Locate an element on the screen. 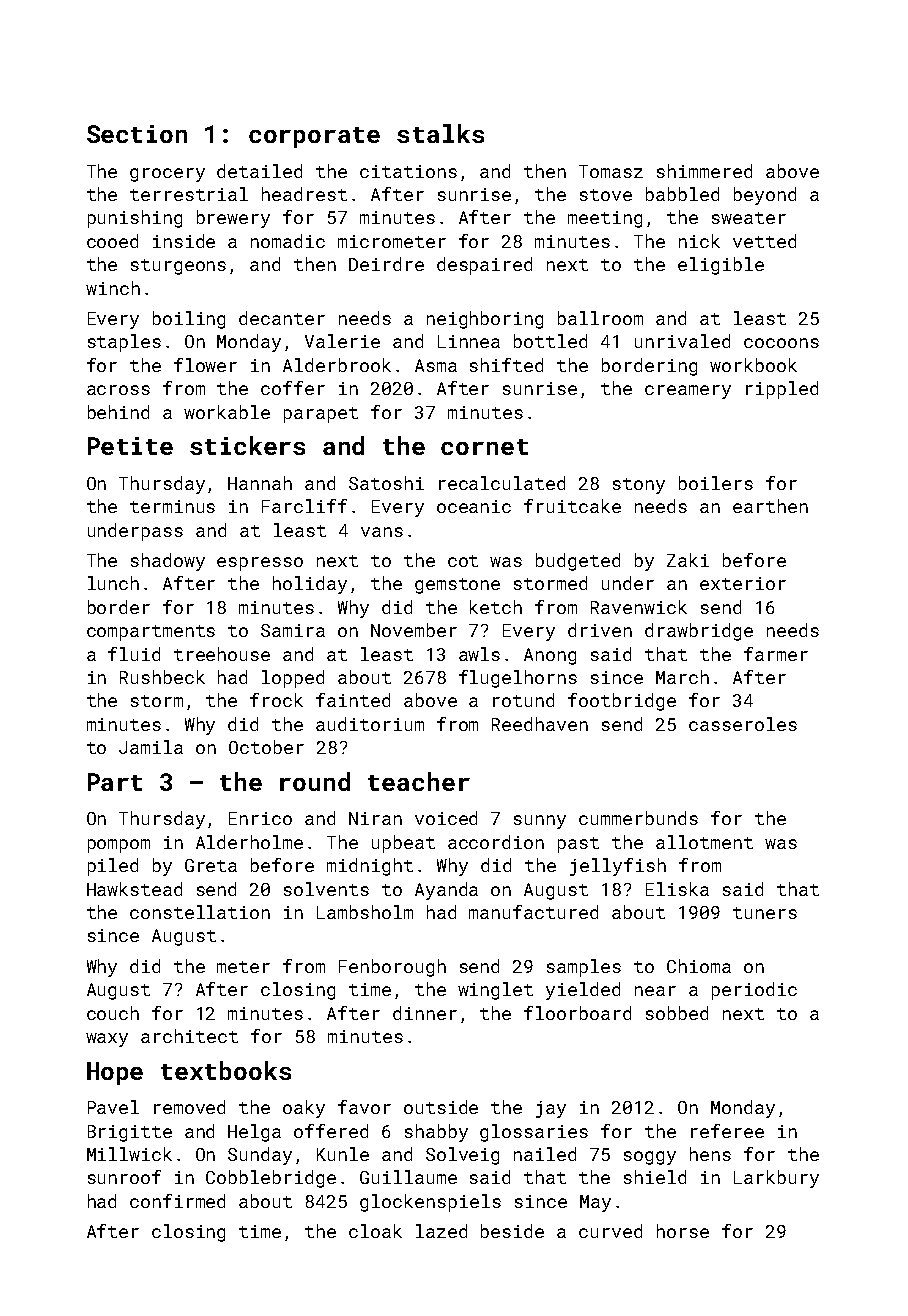 Image resolution: width=908 pixels, height=1316 pixels. gemstone is located at coordinates (457, 586).
